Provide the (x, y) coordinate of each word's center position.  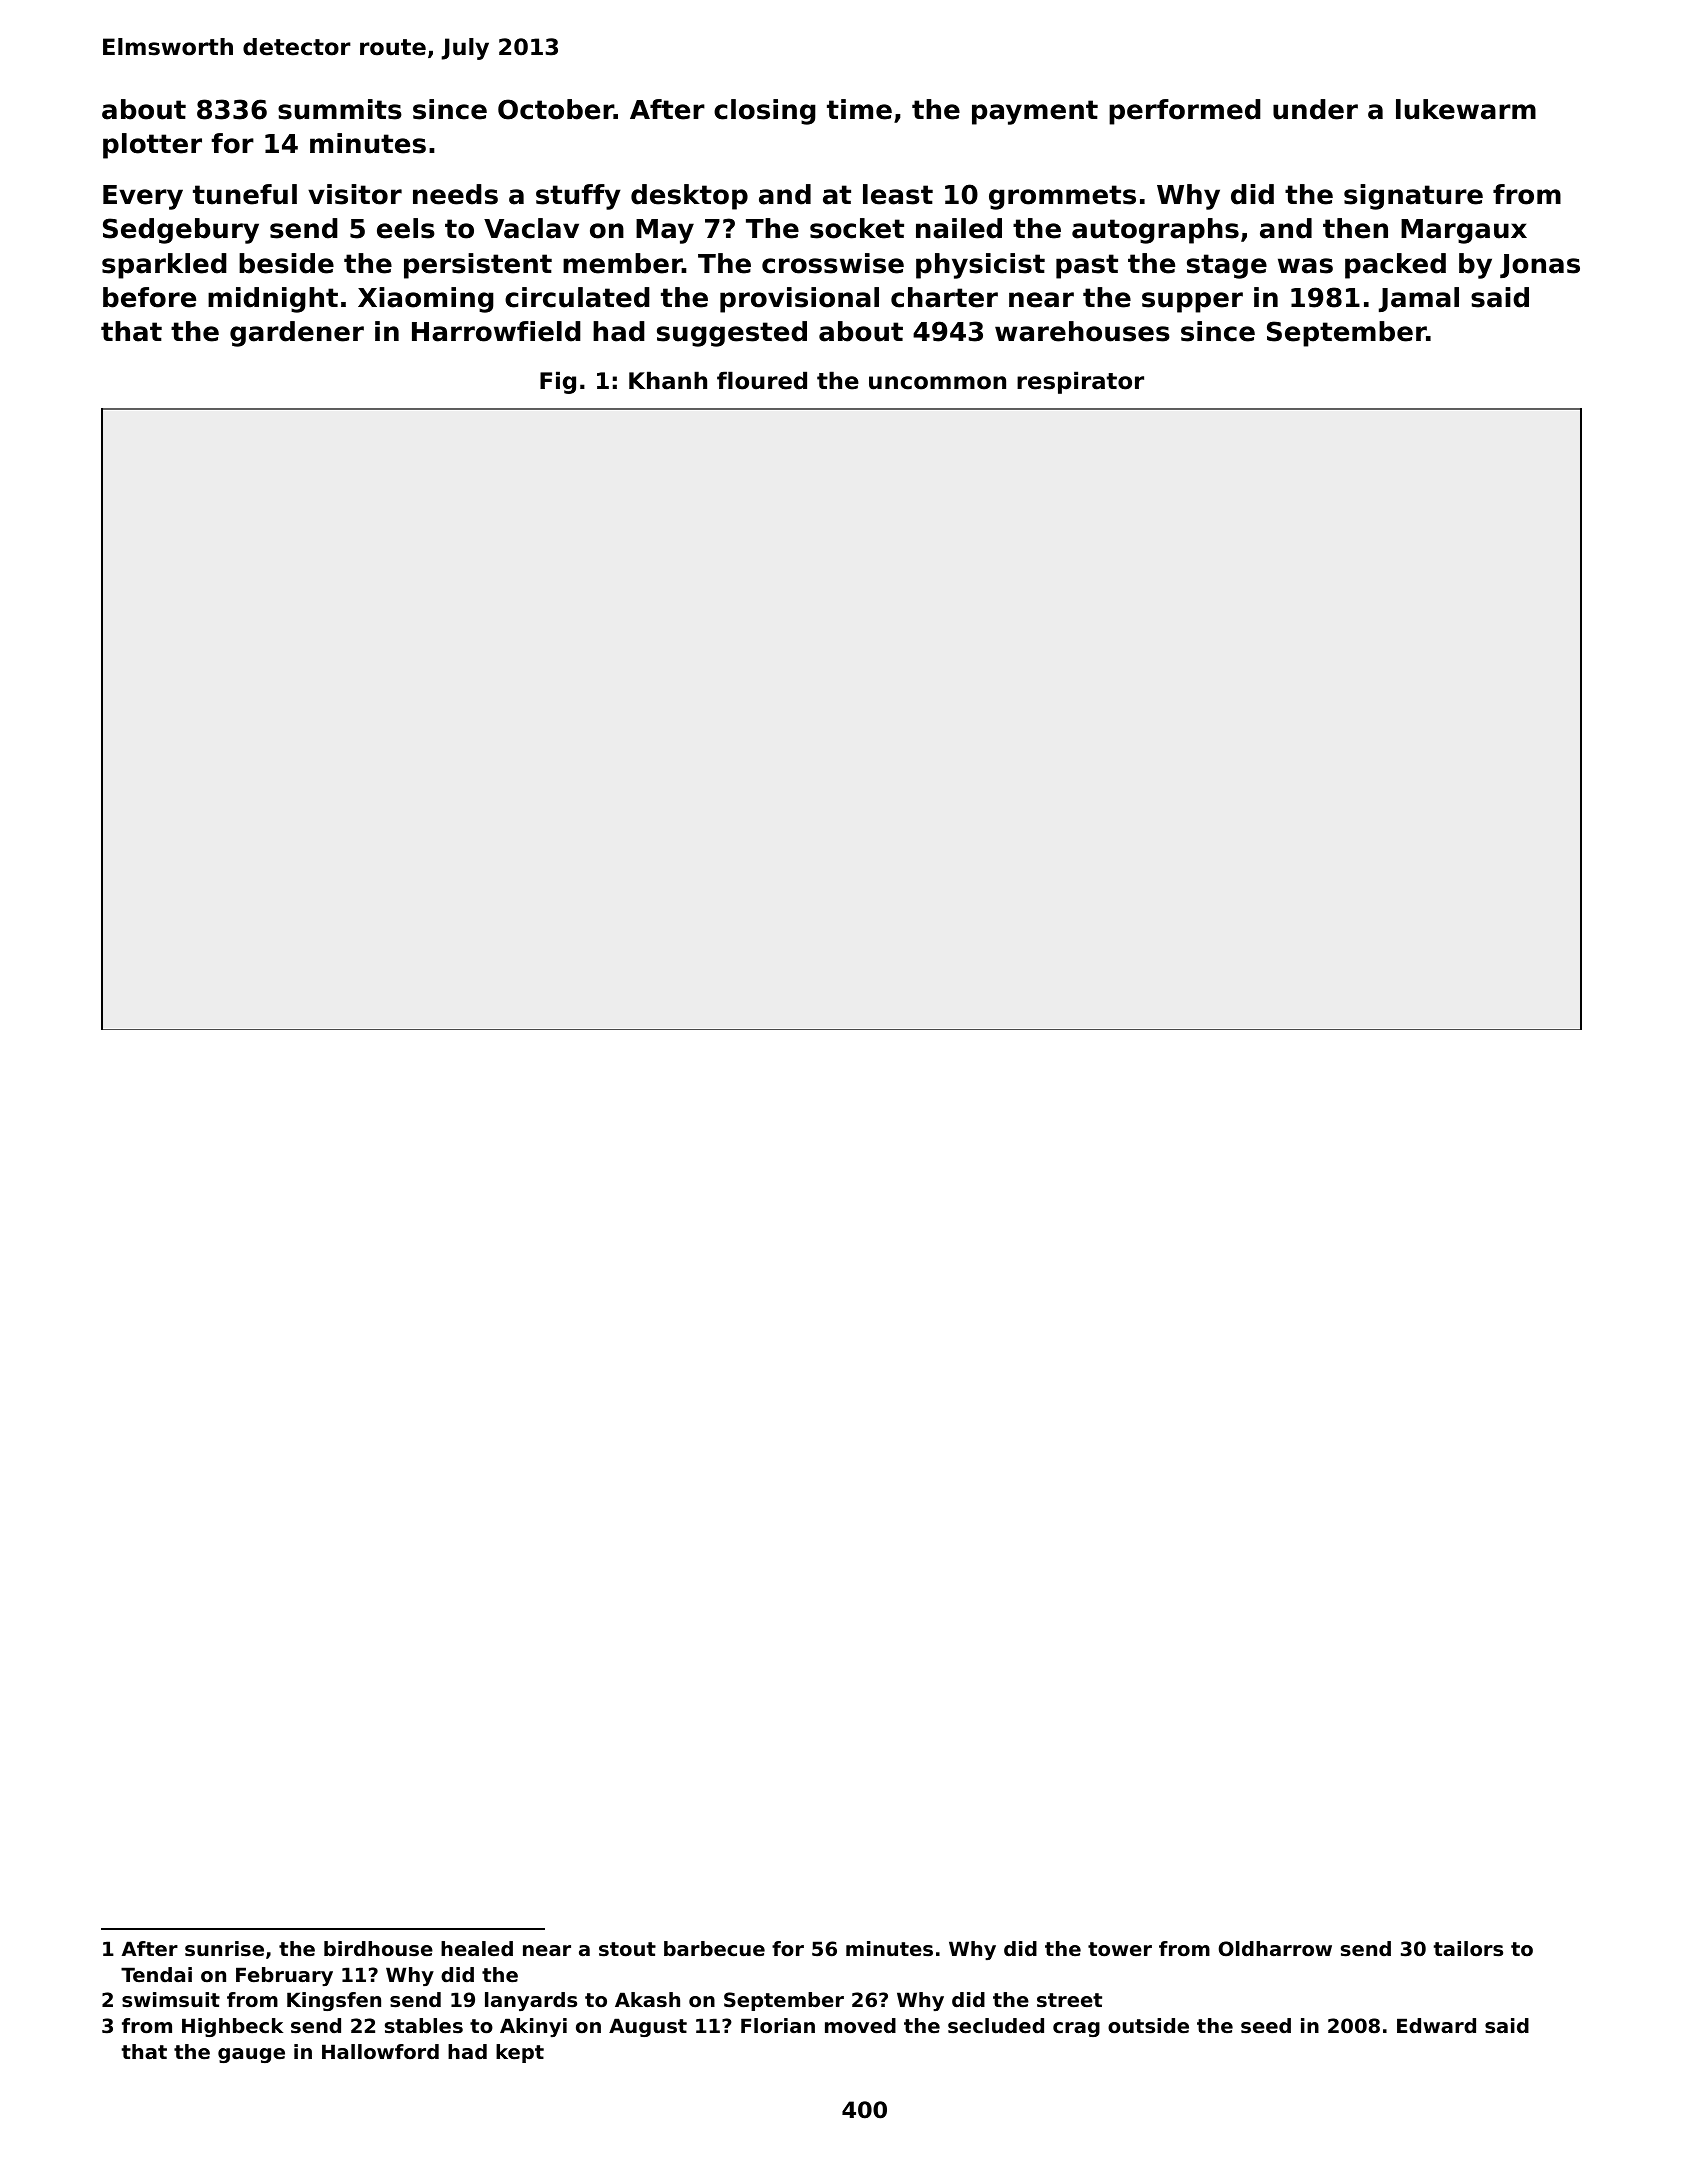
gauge (251, 2055)
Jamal (1419, 299)
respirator (1080, 382)
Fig (558, 382)
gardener (297, 334)
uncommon (937, 383)
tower (1120, 1949)
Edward (1436, 2026)
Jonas (1540, 266)
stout (627, 1949)
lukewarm (1466, 109)
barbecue (714, 1949)
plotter (152, 146)
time (859, 109)
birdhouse (378, 1949)
